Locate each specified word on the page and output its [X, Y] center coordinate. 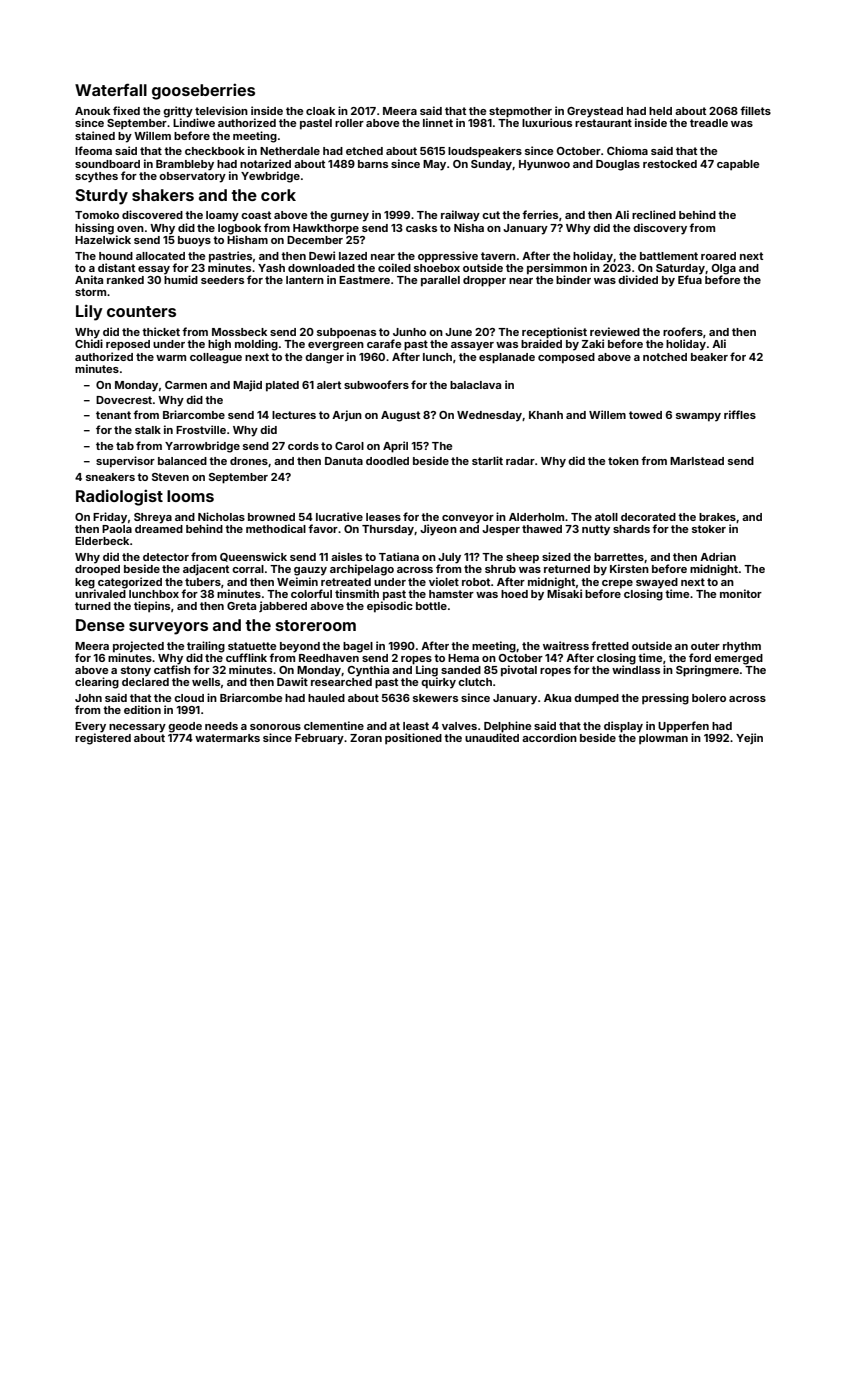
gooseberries [203, 91]
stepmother [520, 112]
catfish [172, 669]
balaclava [475, 385]
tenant [113, 415]
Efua [690, 279]
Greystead [595, 112]
